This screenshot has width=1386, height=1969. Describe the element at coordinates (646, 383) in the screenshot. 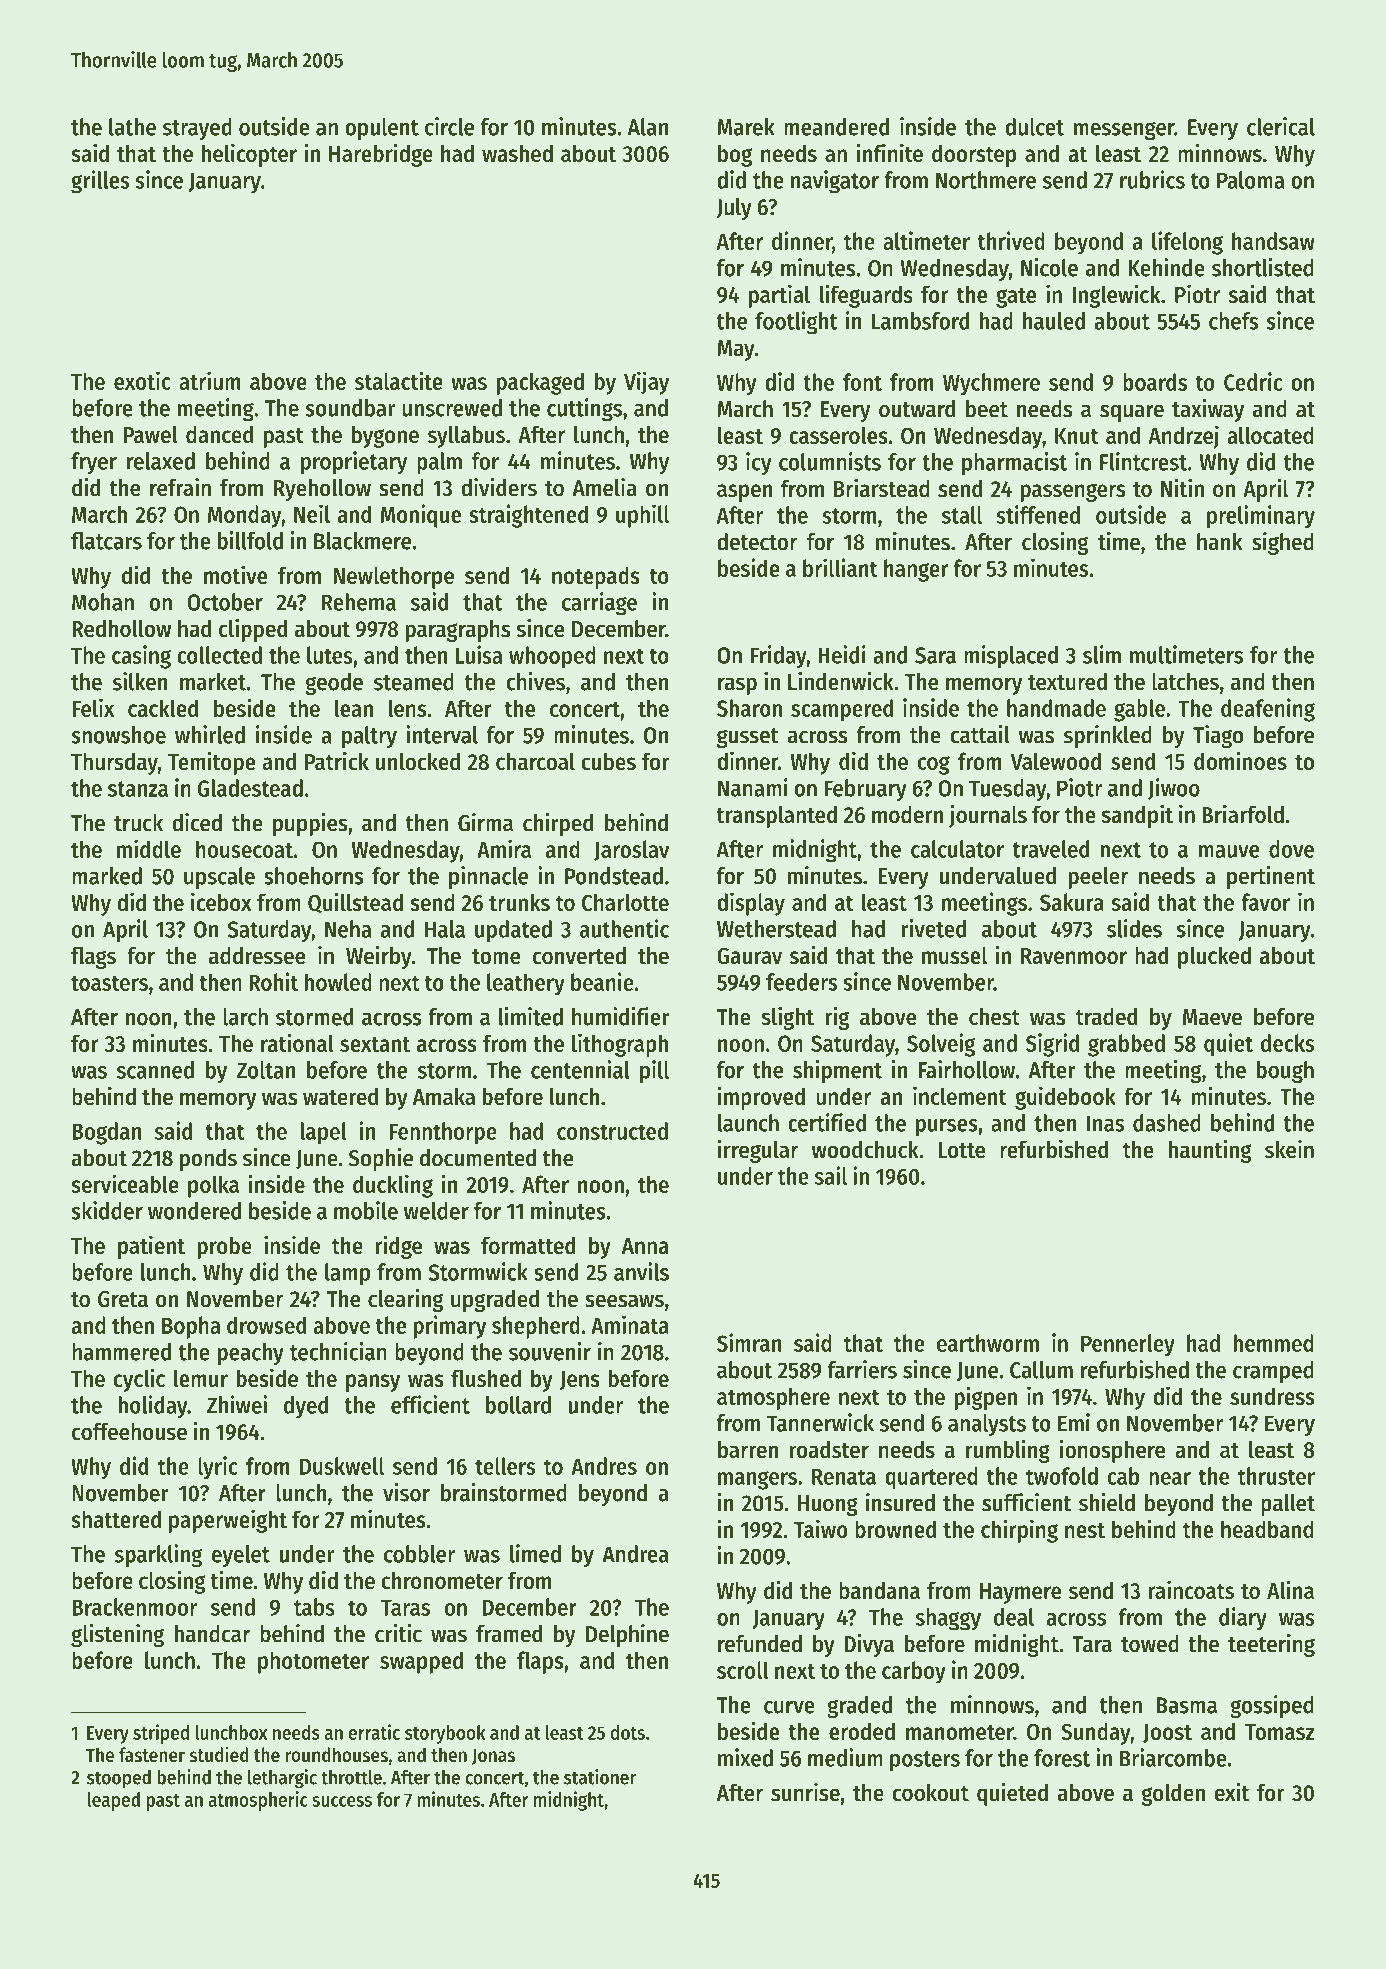

I see `Vijay` at that location.
